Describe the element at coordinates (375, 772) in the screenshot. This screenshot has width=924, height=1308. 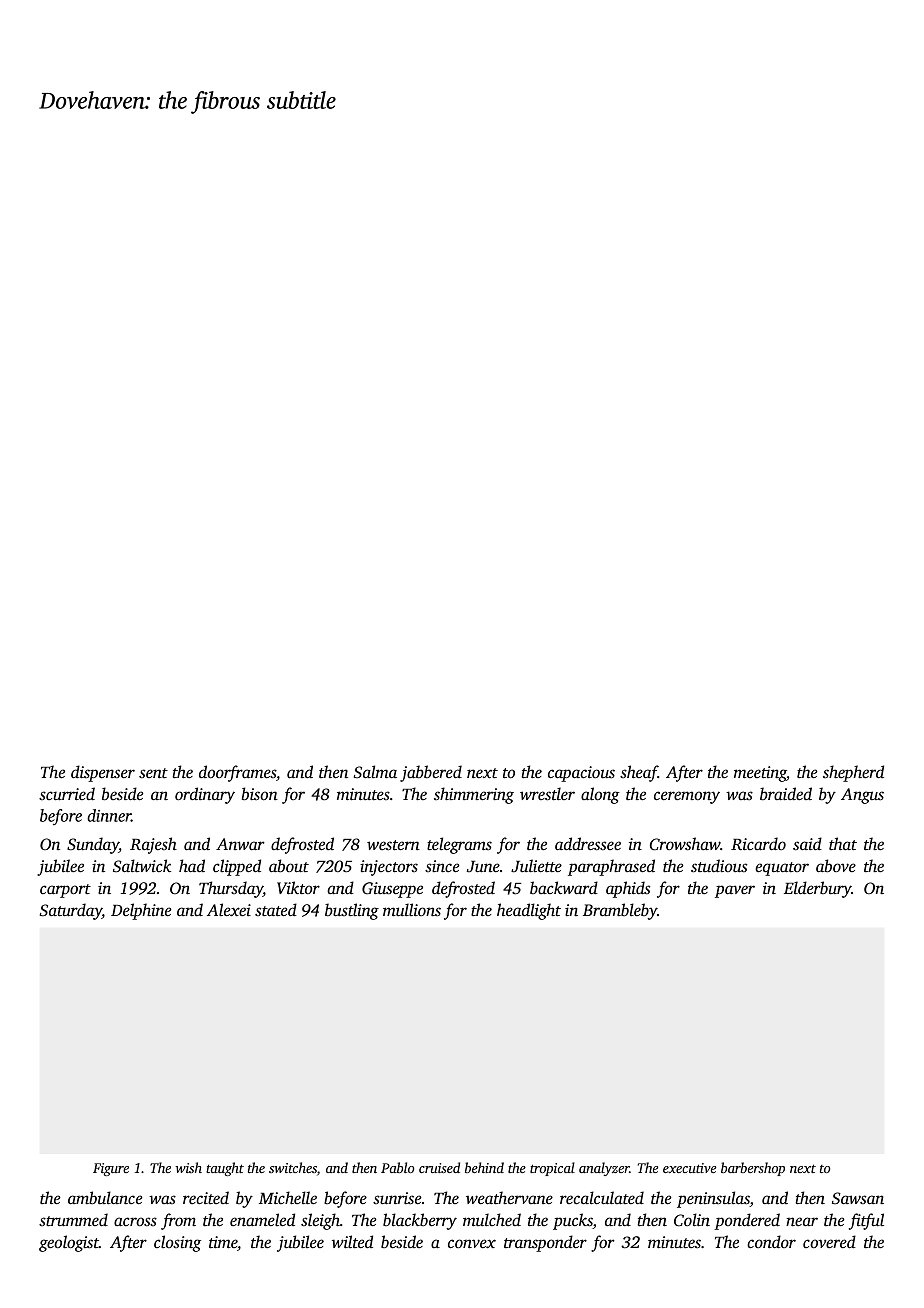
I see `Salma` at that location.
